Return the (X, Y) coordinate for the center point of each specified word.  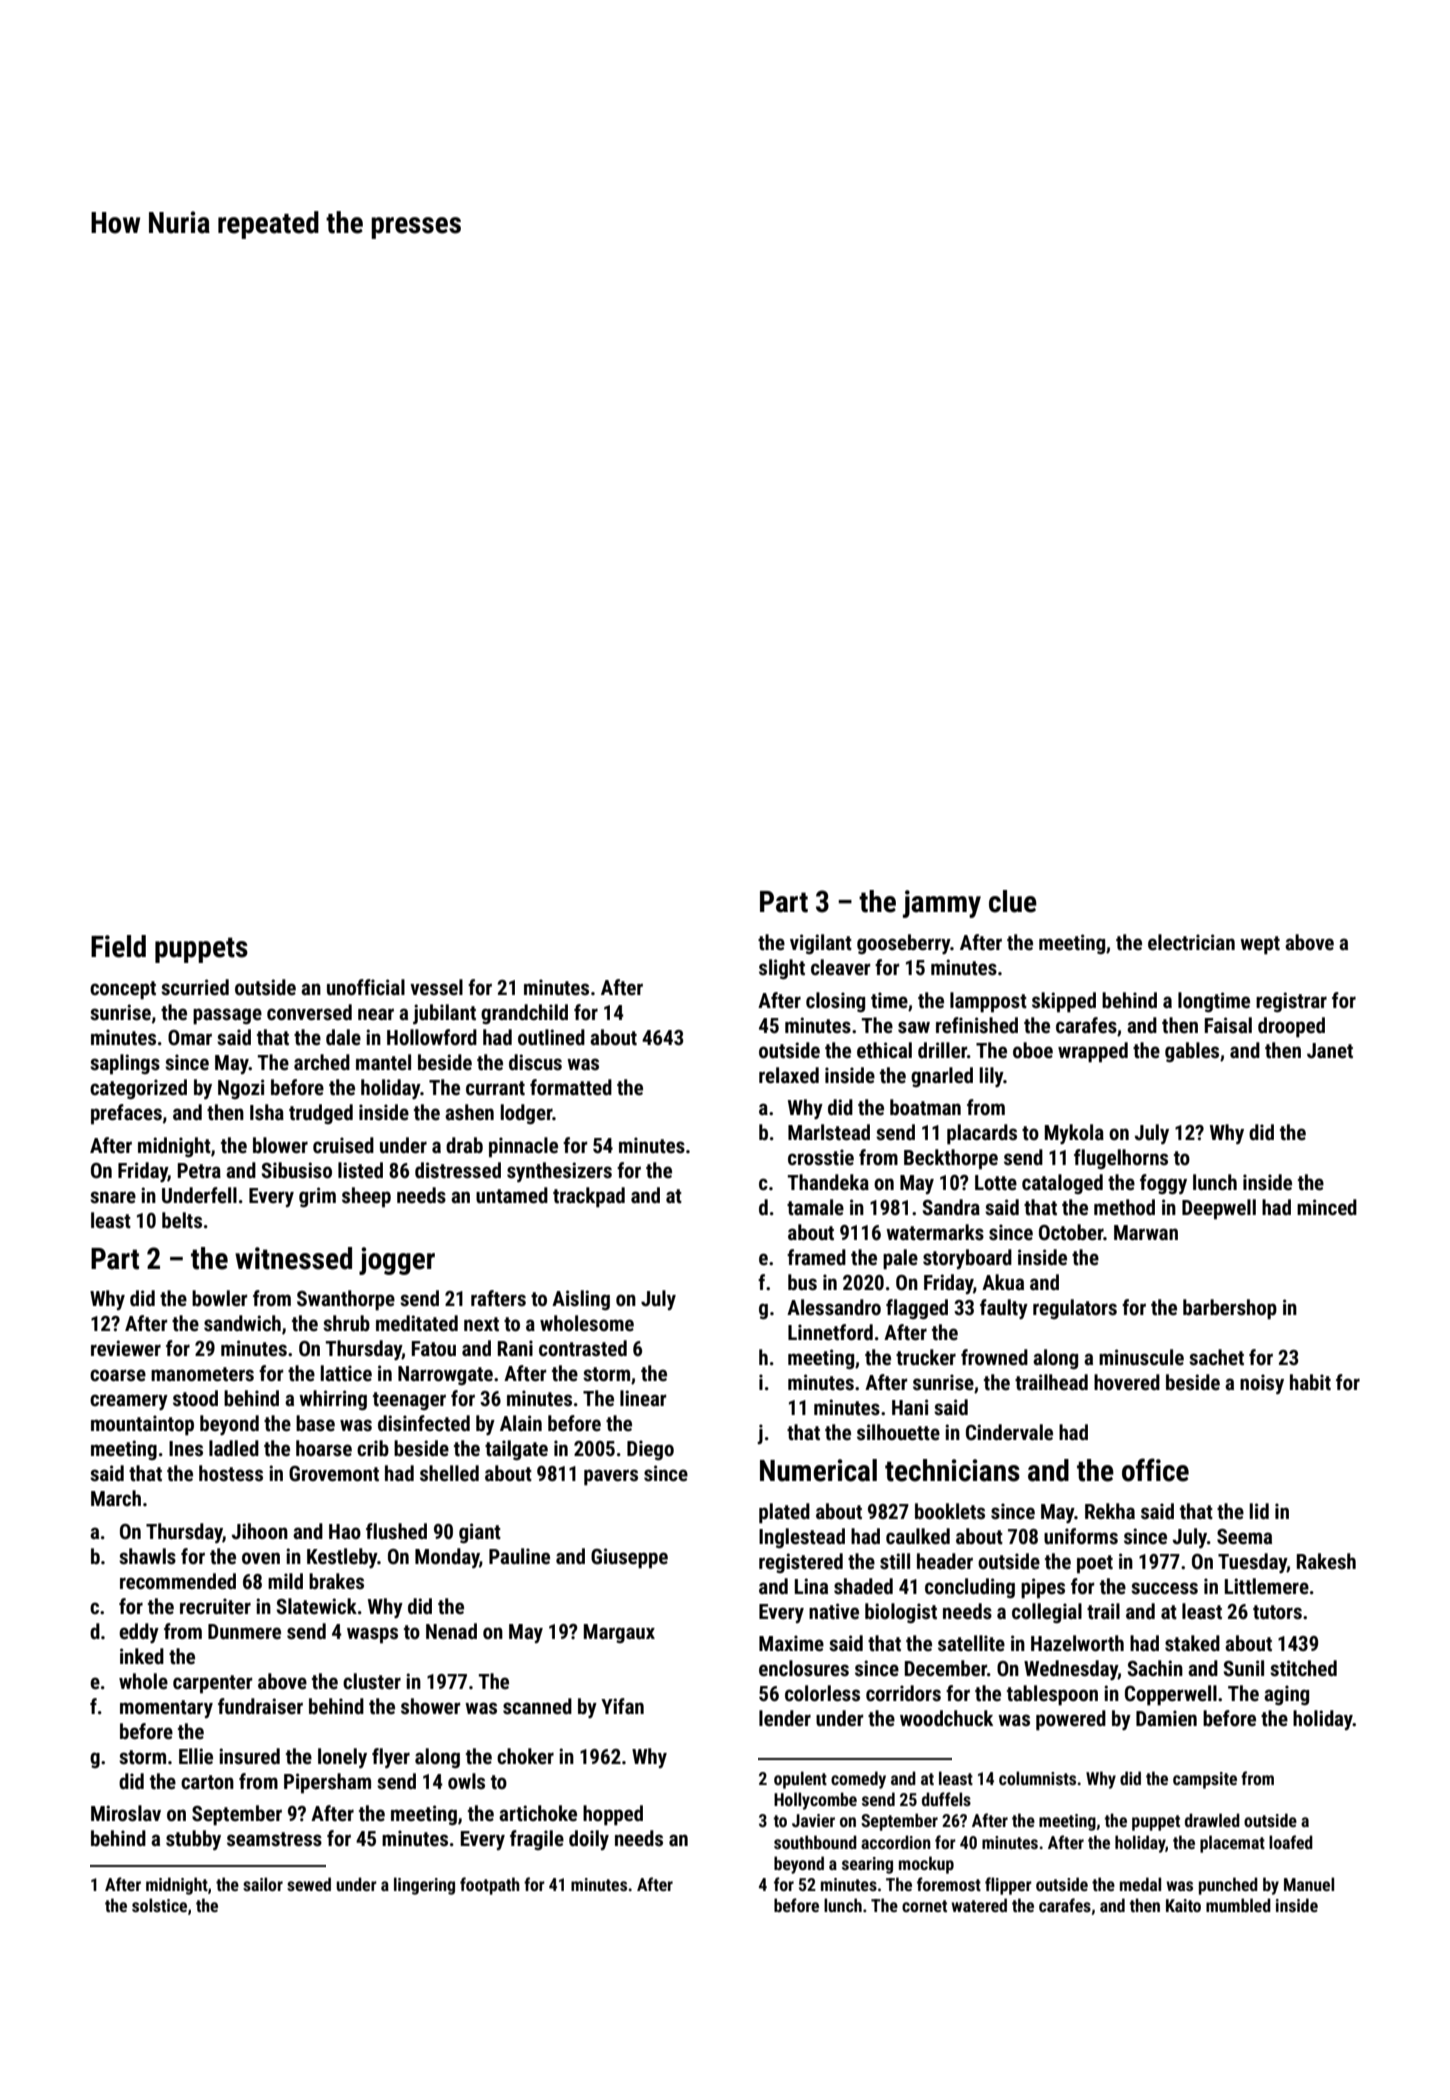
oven (261, 1558)
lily (992, 1077)
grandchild (524, 1014)
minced (1327, 1207)
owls (466, 1781)
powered (1071, 1720)
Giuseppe (629, 1558)
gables (1192, 1052)
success (1164, 1588)
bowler (220, 1298)
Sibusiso (296, 1170)
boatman (925, 1107)
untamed (512, 1195)
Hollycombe (815, 1801)
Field (118, 946)
